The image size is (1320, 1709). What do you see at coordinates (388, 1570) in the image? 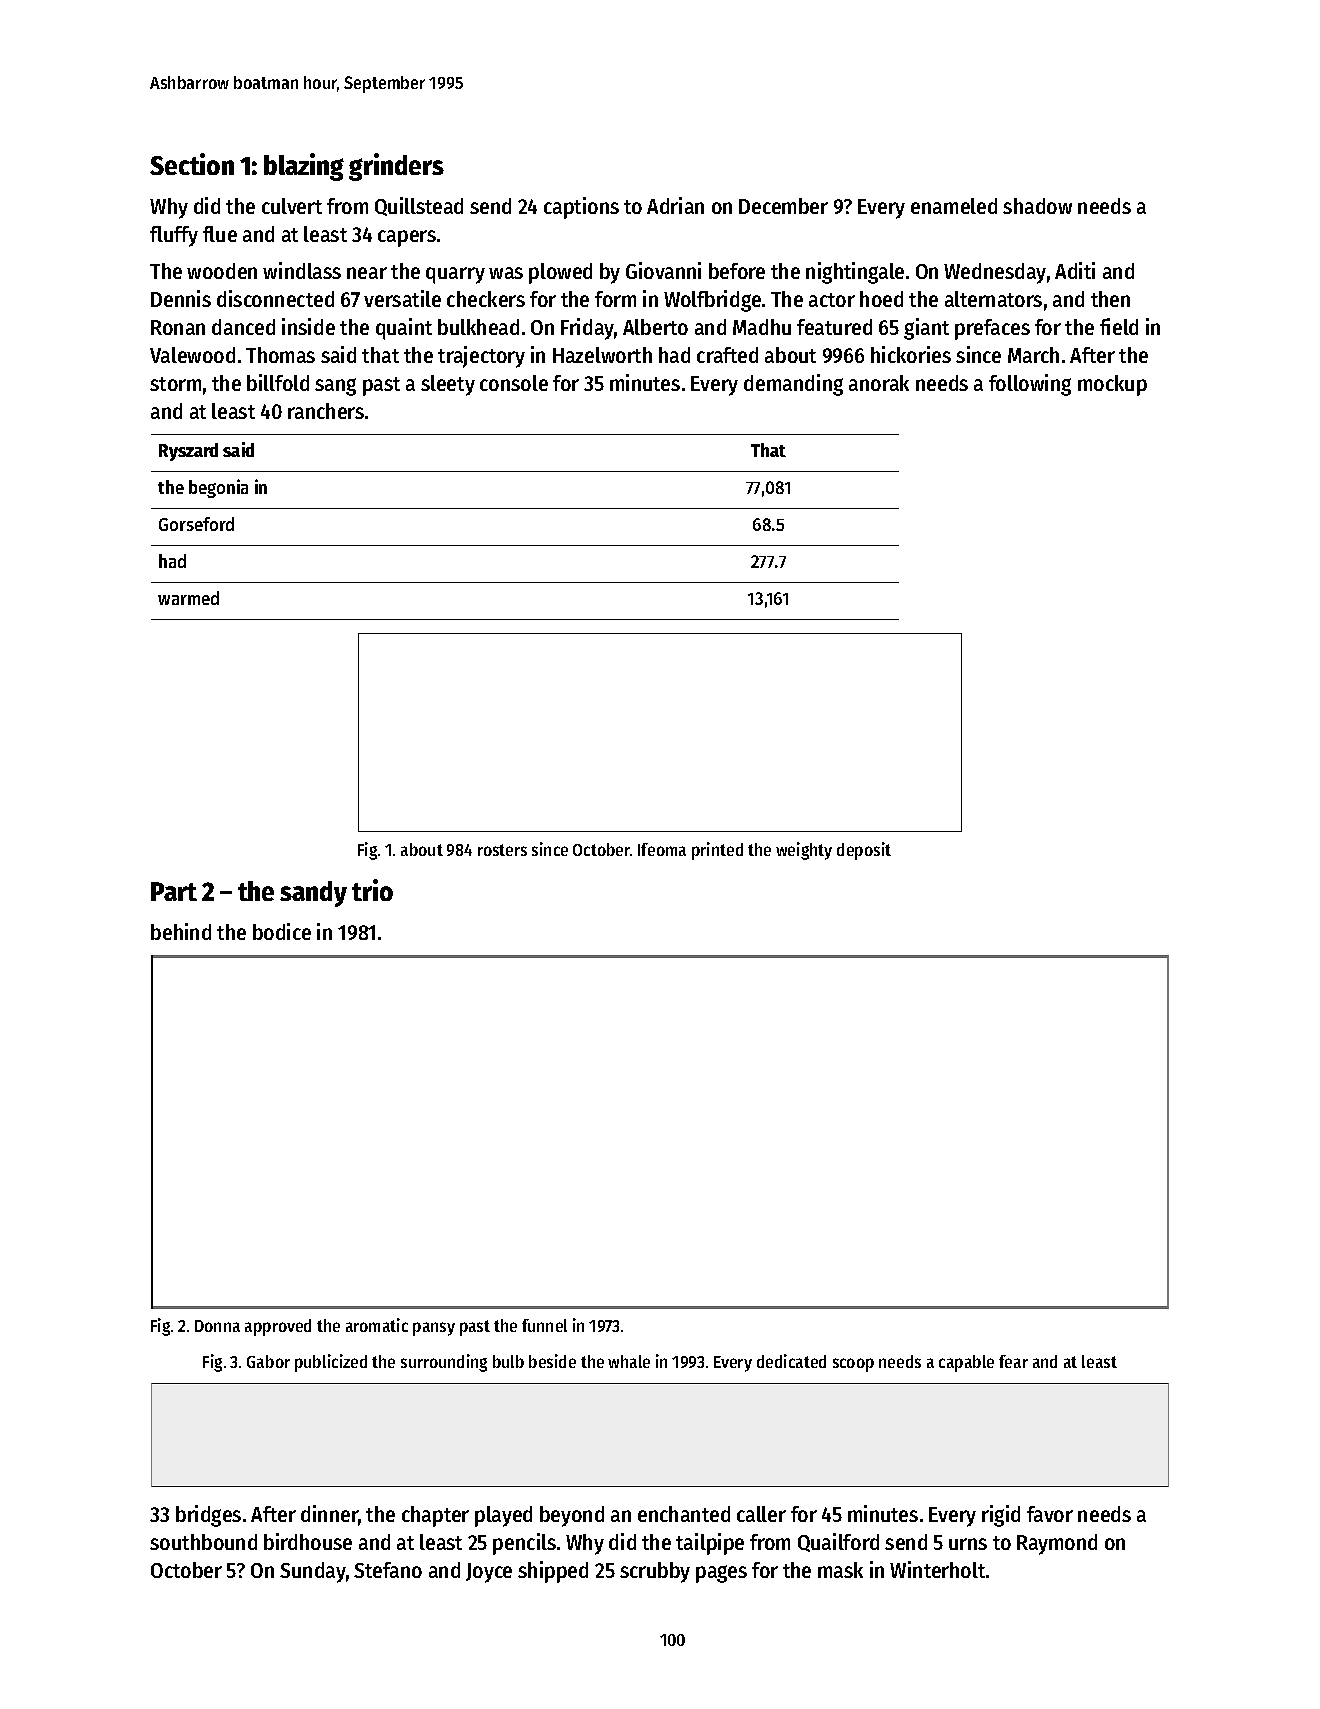
I see `Stefano` at bounding box center [388, 1570].
